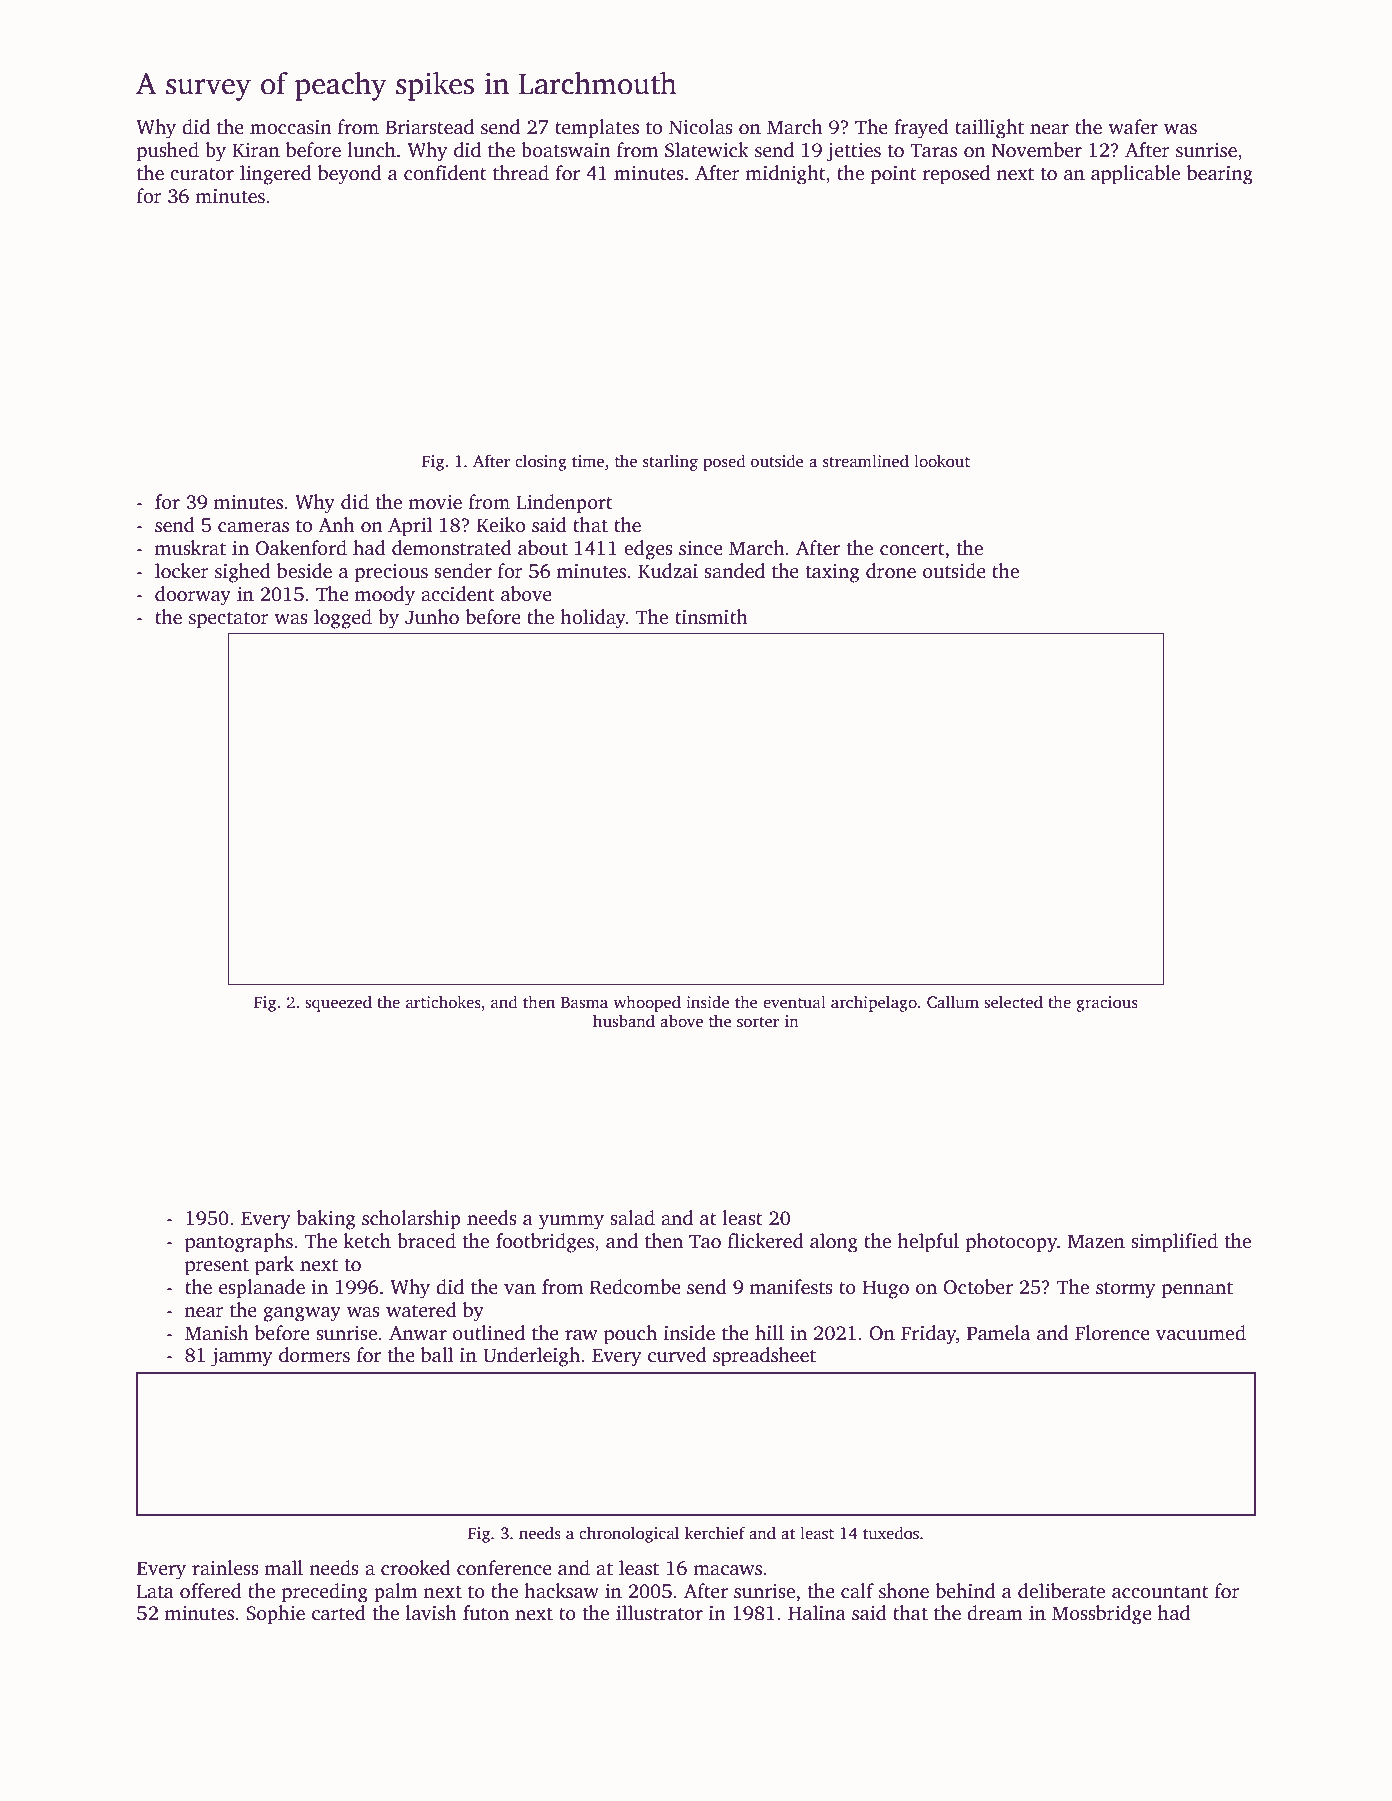 The height and width of the image is (1801, 1392). Describe the element at coordinates (764, 1357) in the image. I see `spreadsheet` at that location.
